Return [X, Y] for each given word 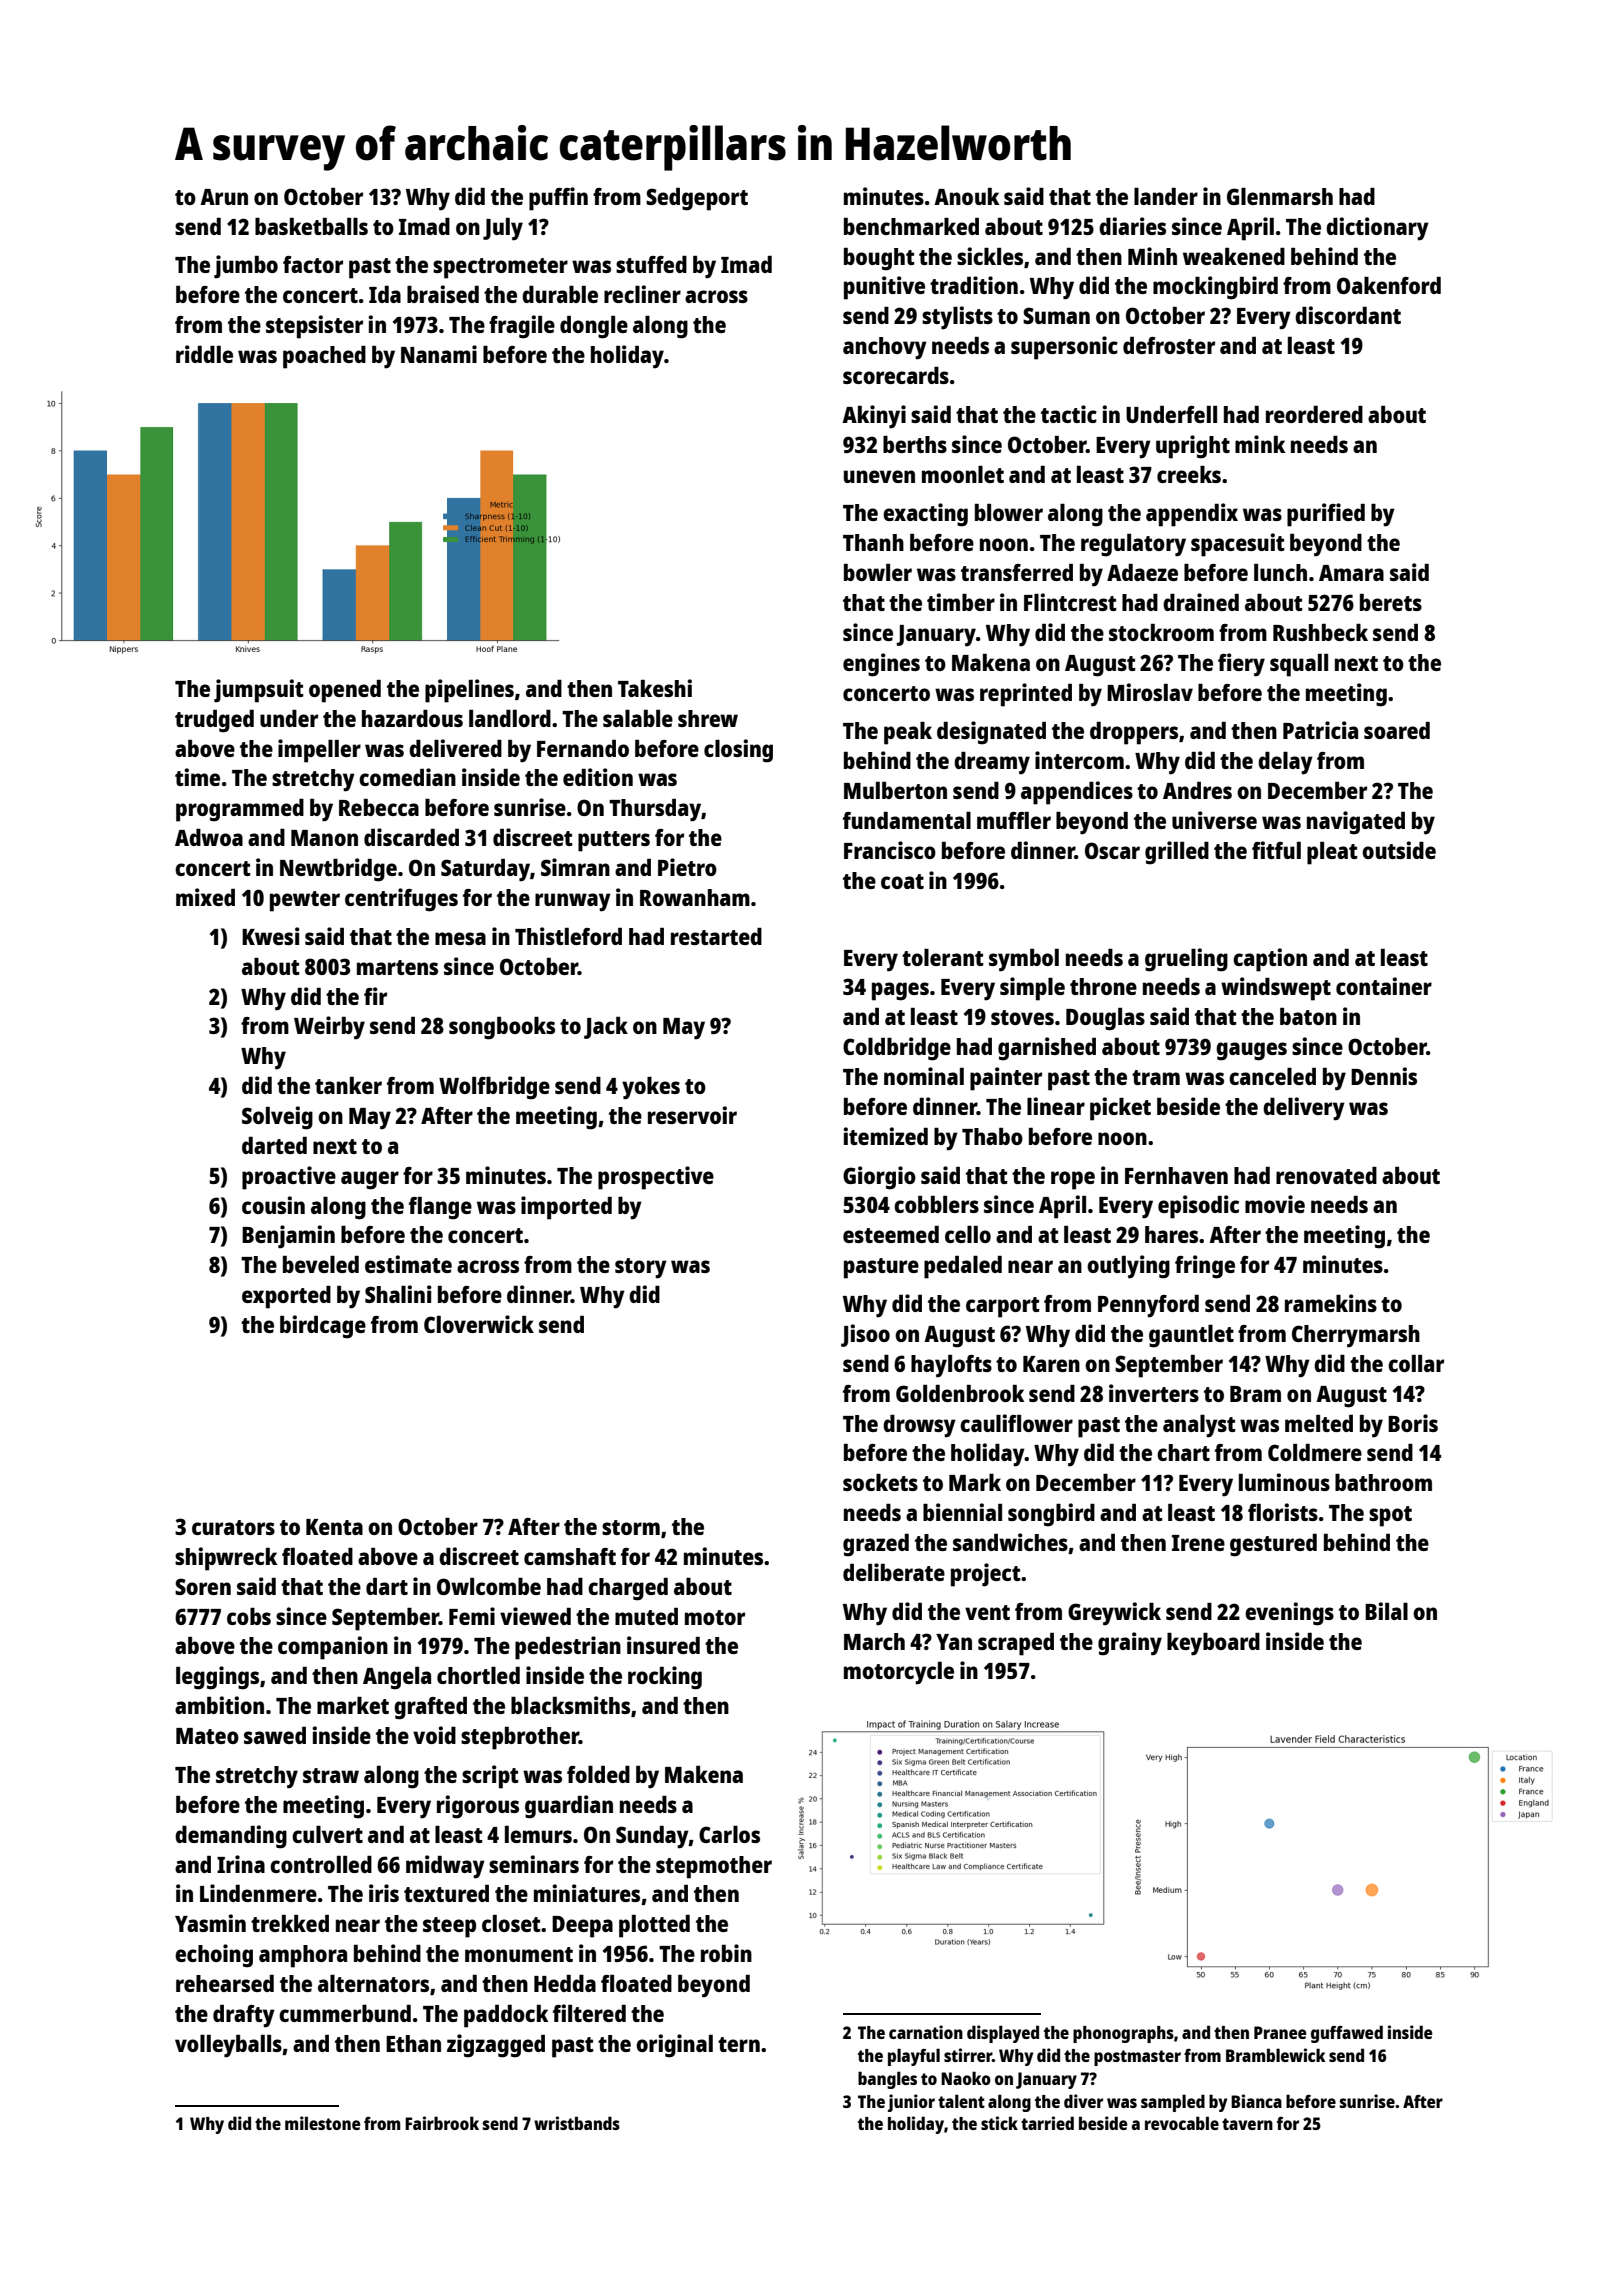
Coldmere [1315, 1452]
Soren [203, 1586]
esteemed [891, 1234]
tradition [974, 285]
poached [324, 357]
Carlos [729, 1834]
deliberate [894, 1572]
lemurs [538, 1834]
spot [1390, 1516]
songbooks [502, 1028]
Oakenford [1389, 285]
